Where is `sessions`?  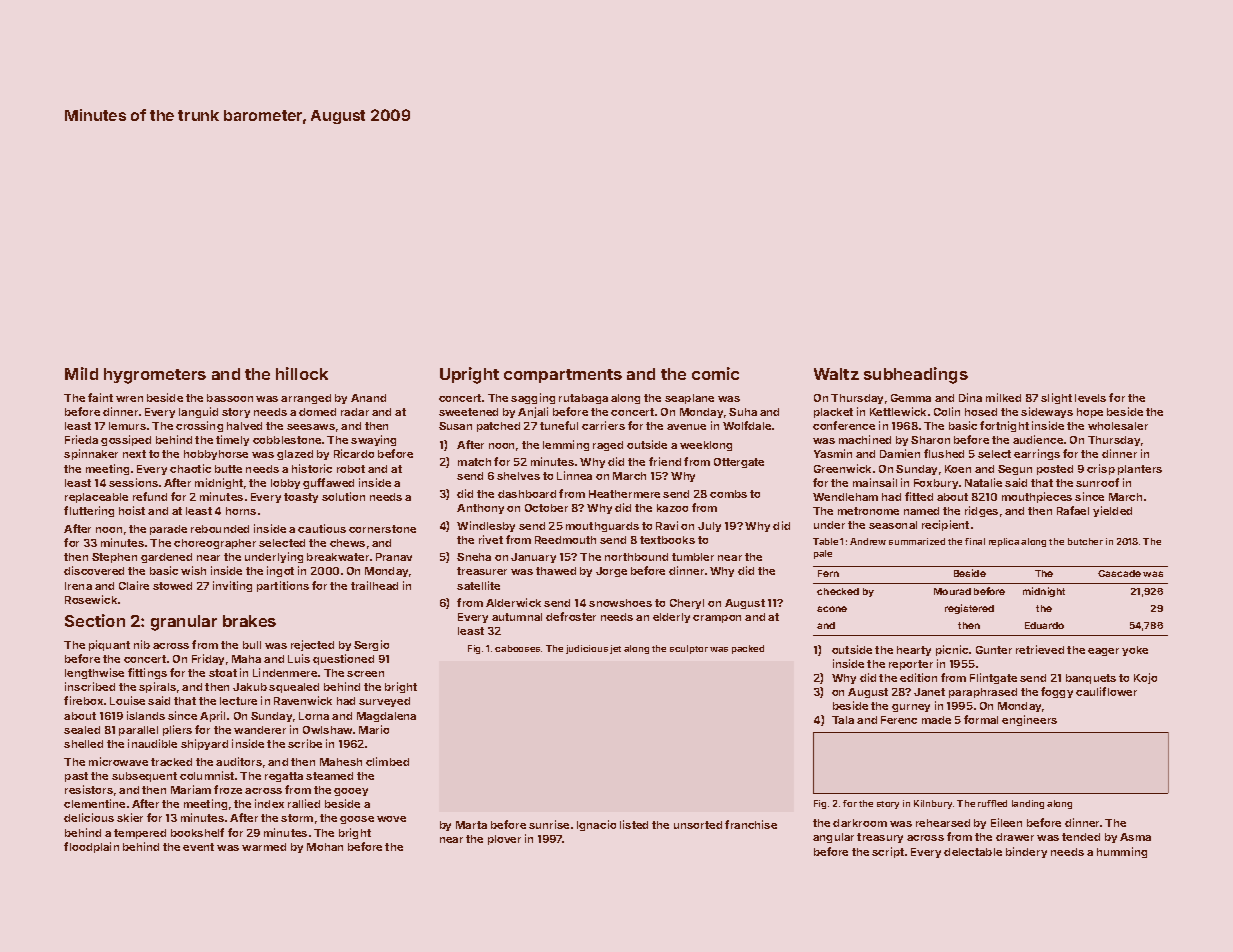
sessions is located at coordinates (133, 482).
